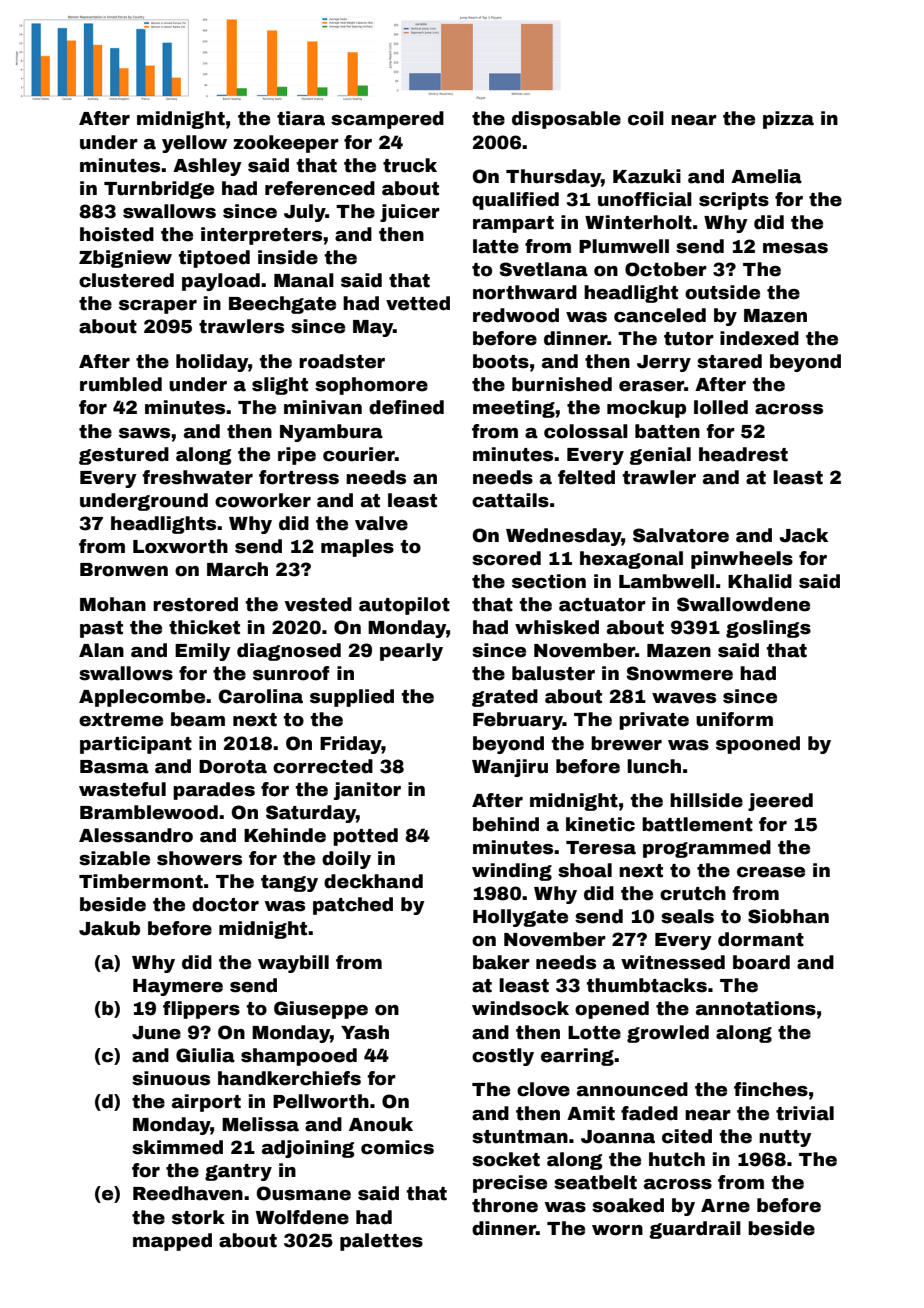  I want to click on saws, so click(144, 433).
